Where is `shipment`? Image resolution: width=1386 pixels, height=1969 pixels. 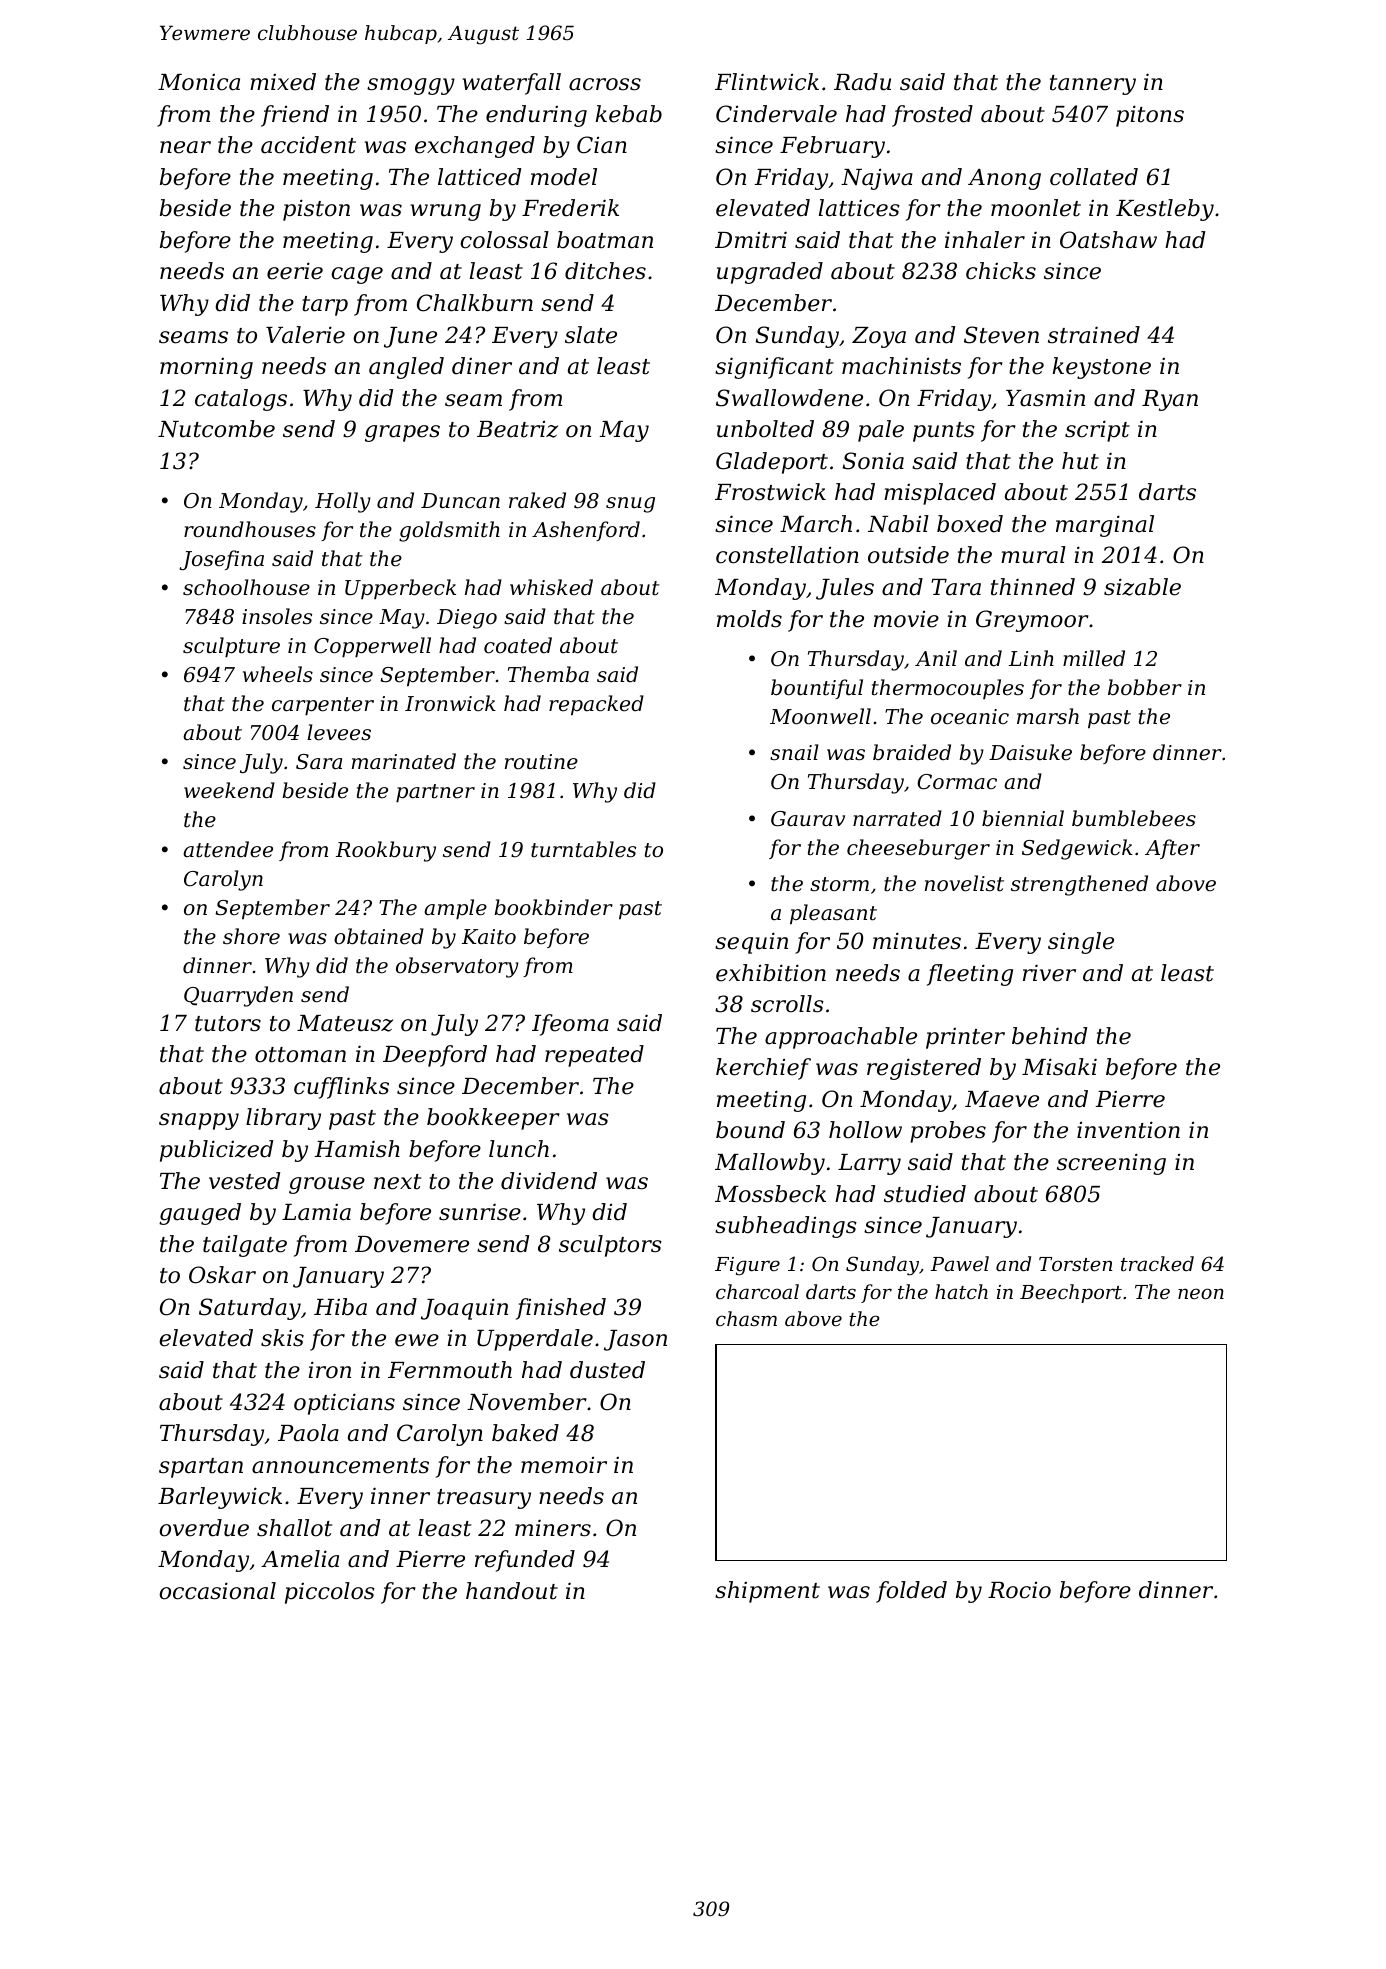
shipment is located at coordinates (767, 1592).
